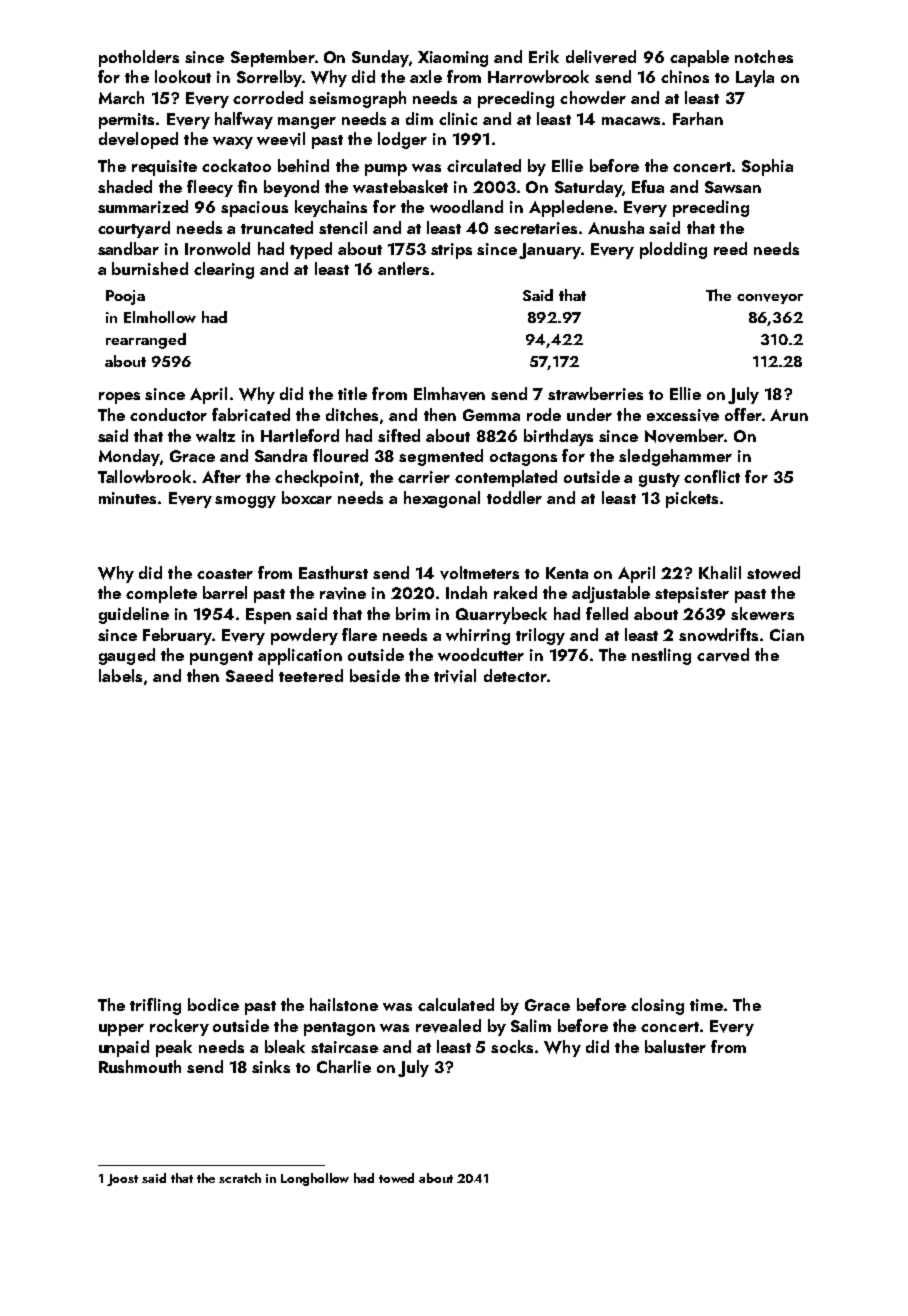 The height and width of the page is (1316, 908). I want to click on raked, so click(515, 592).
